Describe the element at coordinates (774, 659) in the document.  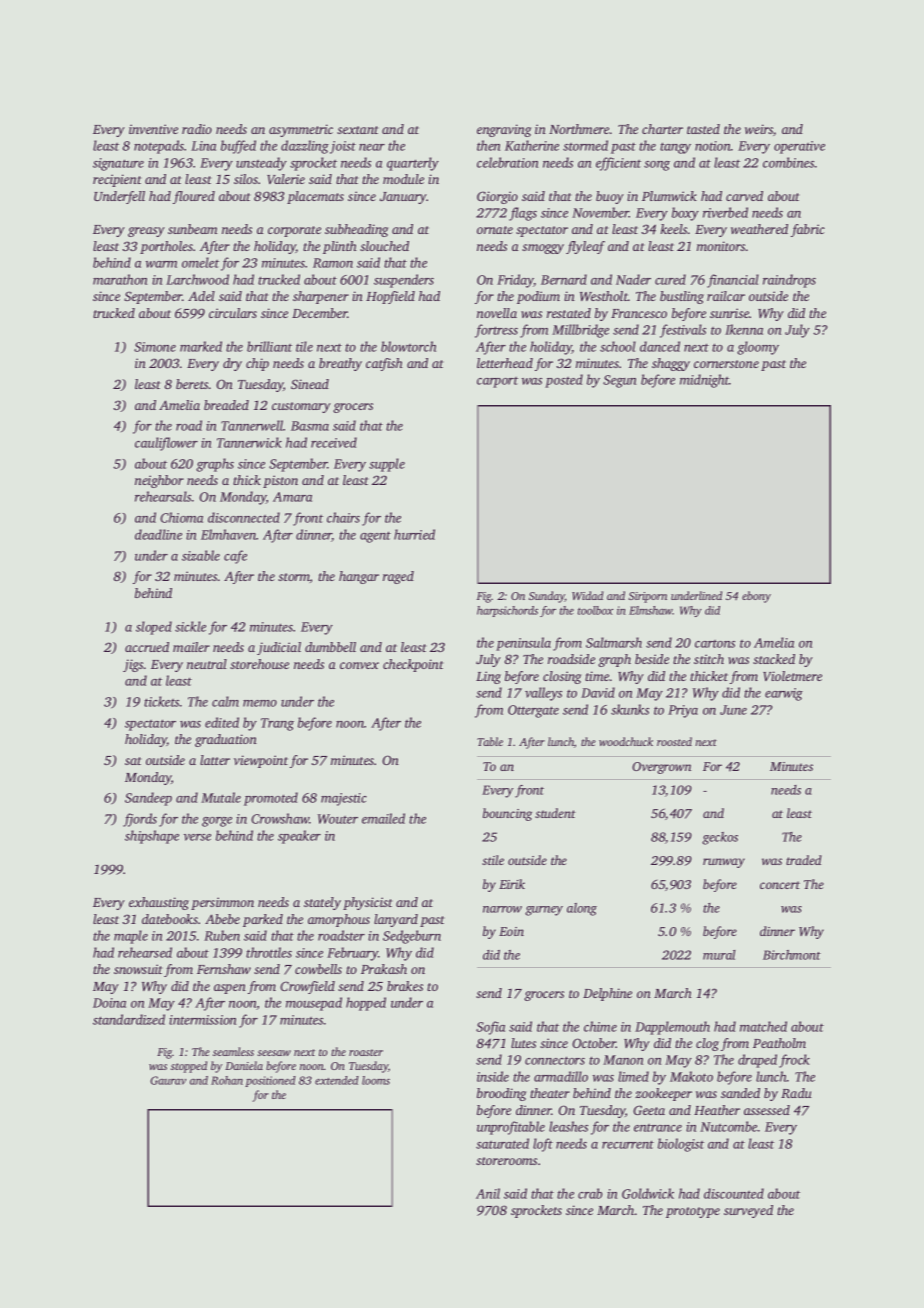
I see `stacked` at that location.
